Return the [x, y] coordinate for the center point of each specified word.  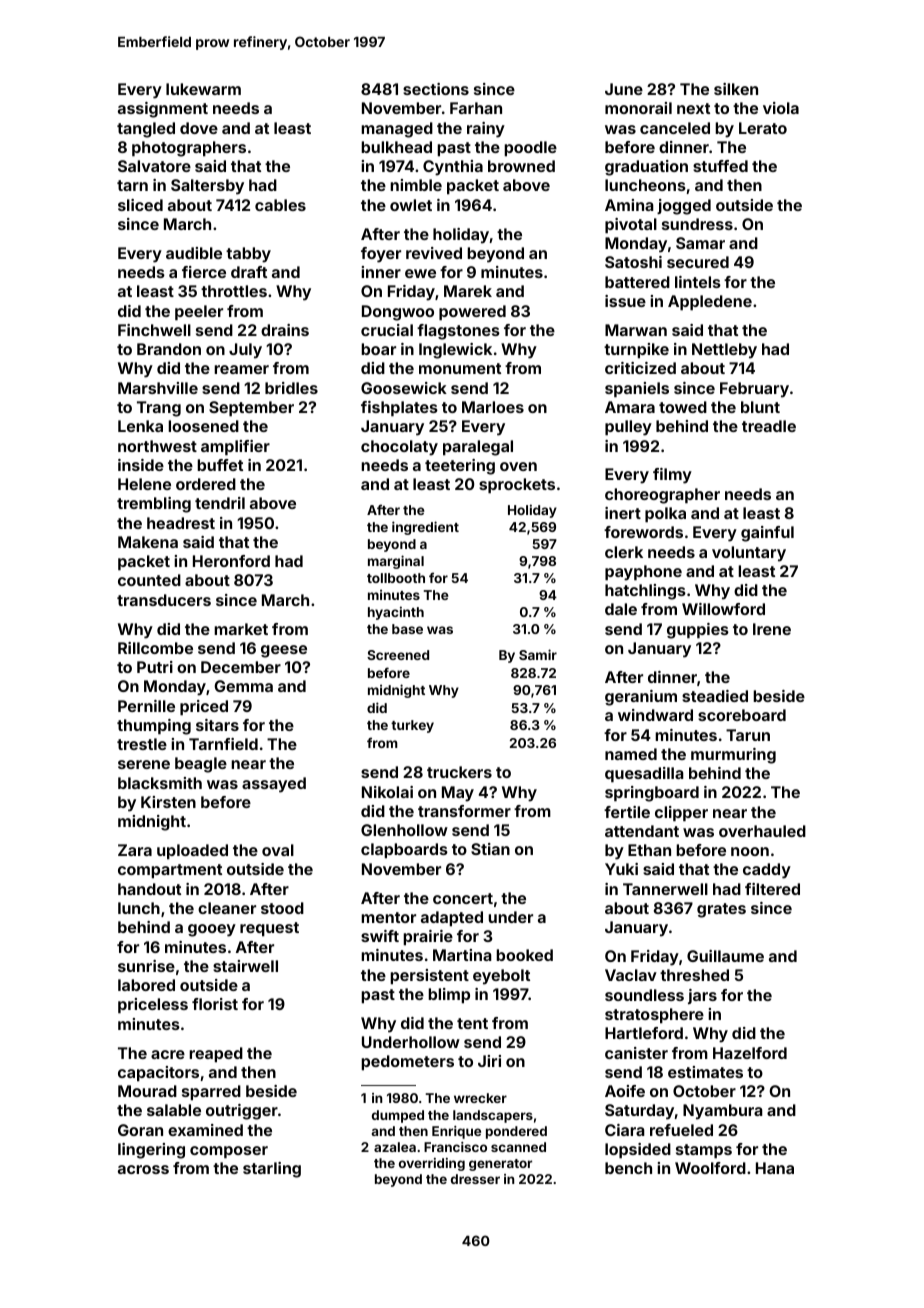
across [143, 1169]
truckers [459, 772]
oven [518, 466]
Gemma [243, 686]
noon [750, 851]
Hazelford [750, 1053]
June [624, 89]
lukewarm [203, 89]
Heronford [231, 561]
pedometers [407, 1063]
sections [436, 89]
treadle [769, 426]
